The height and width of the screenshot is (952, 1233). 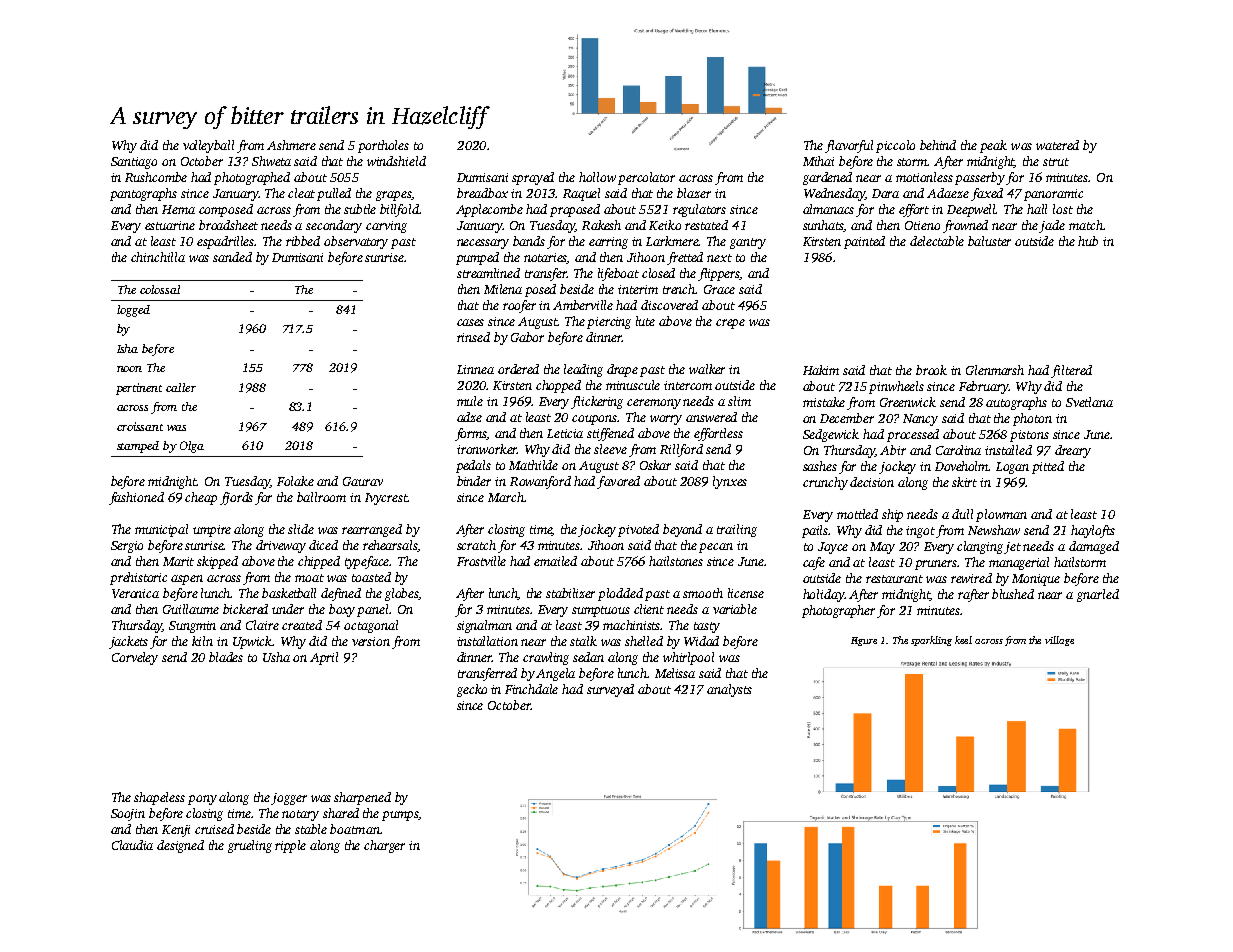 What do you see at coordinates (180, 846) in the screenshot?
I see `designed` at bounding box center [180, 846].
